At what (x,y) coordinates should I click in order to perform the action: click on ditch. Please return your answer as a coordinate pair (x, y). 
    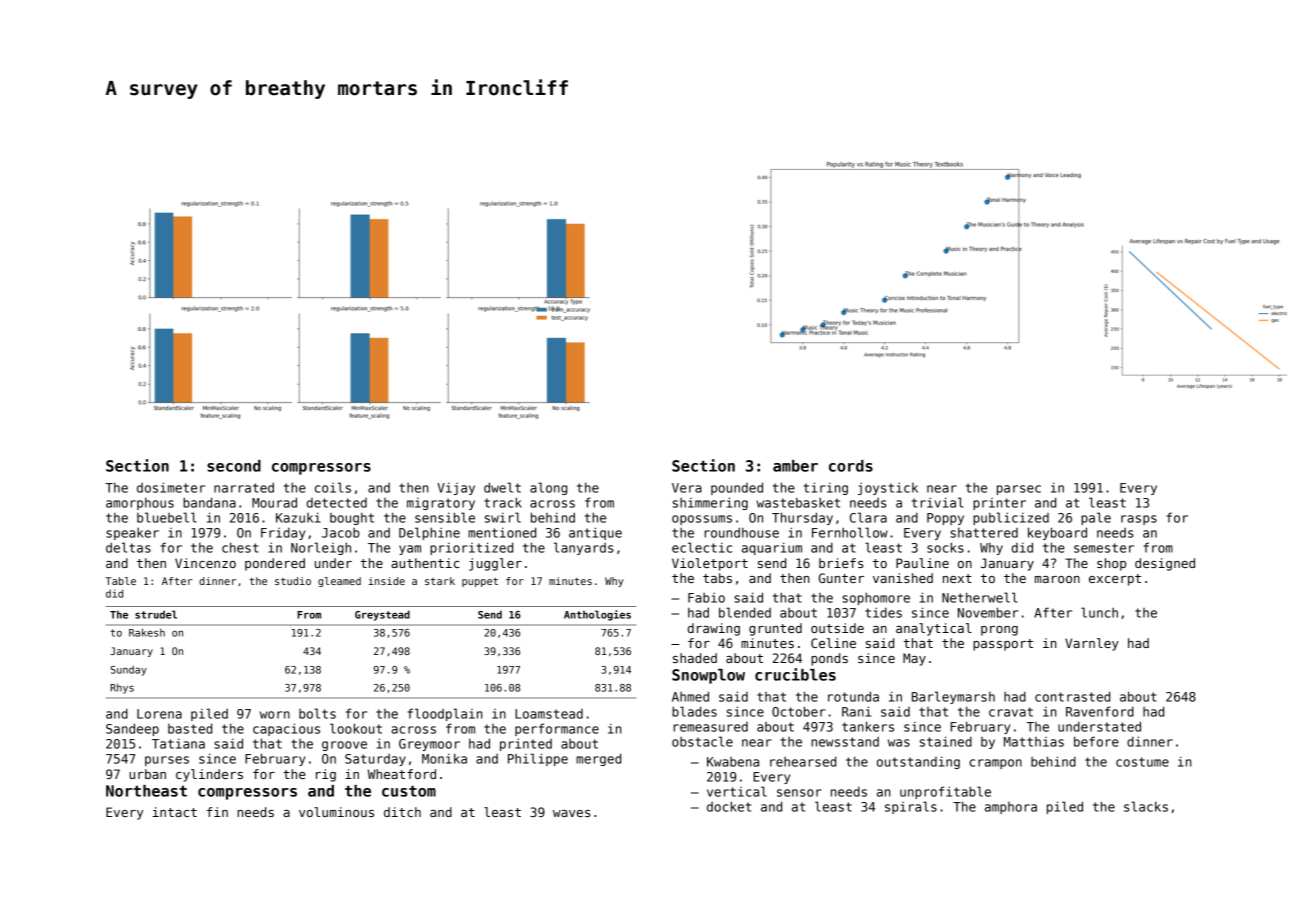
    Looking at the image, I should click on (402, 812).
